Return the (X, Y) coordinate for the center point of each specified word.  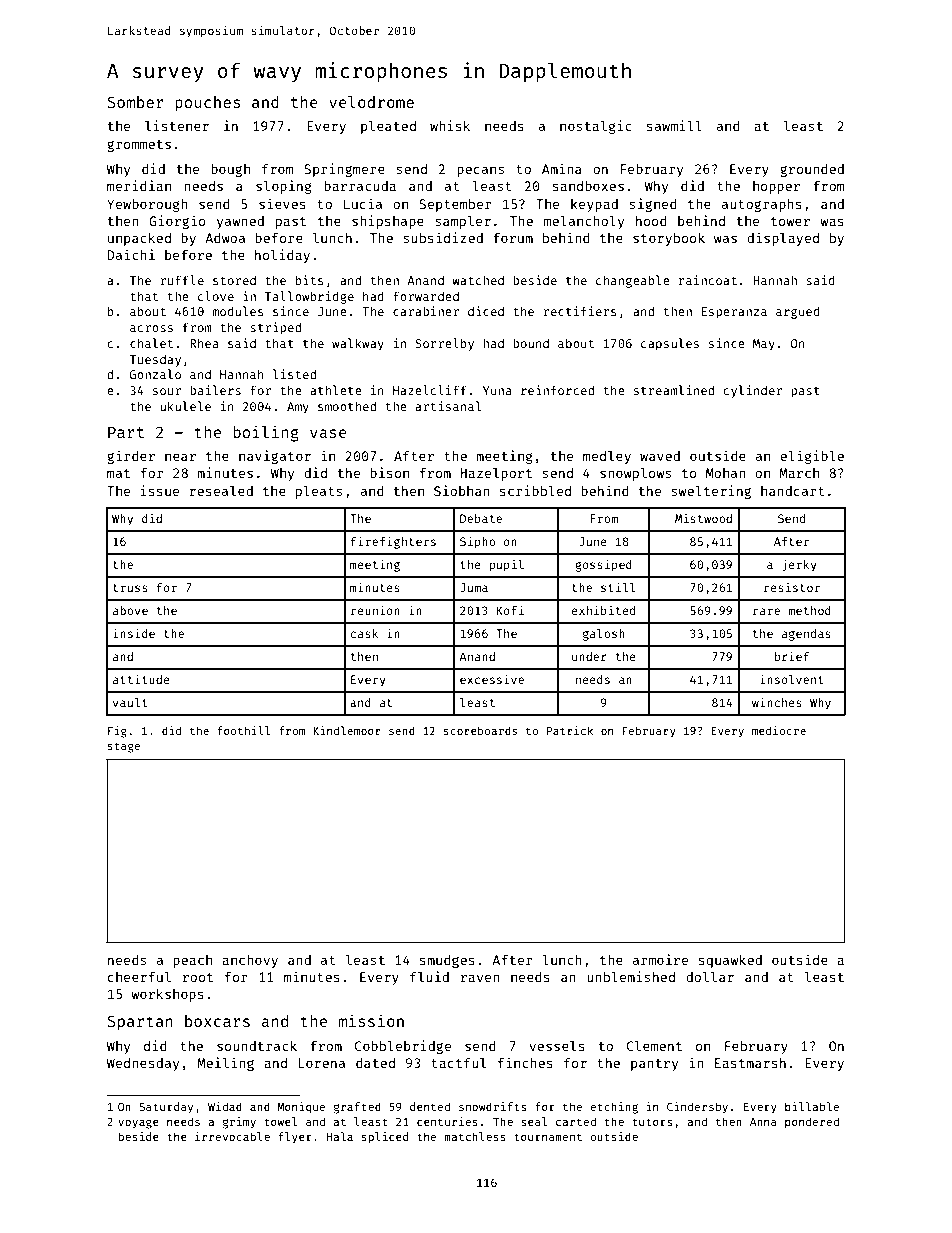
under (589, 656)
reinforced (557, 390)
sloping (284, 187)
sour (167, 391)
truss (130, 588)
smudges (447, 961)
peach (192, 961)
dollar (710, 976)
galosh (604, 635)
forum (513, 237)
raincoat (708, 280)
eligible (812, 457)
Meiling (225, 1064)
